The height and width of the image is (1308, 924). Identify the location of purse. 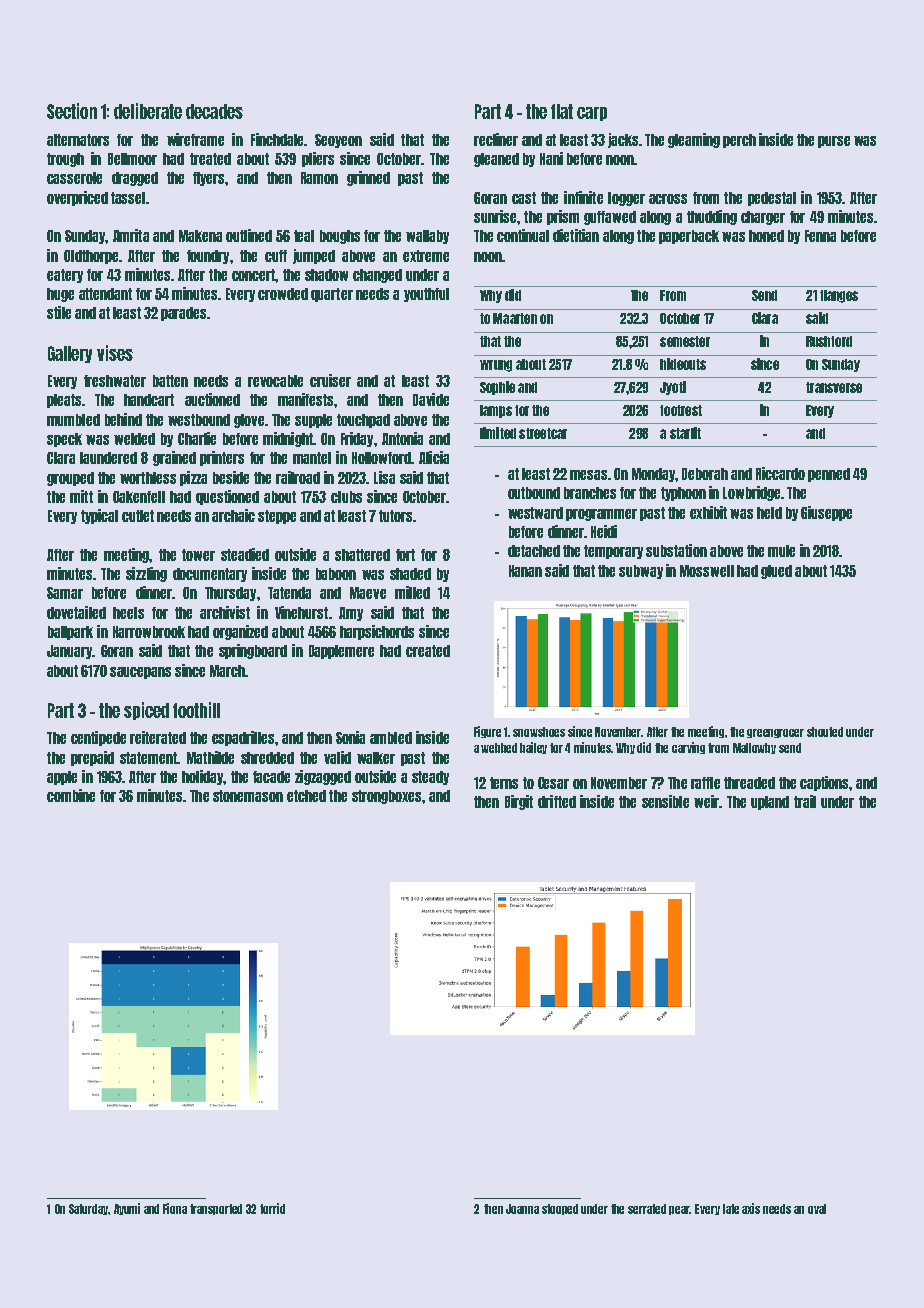
(834, 142).
